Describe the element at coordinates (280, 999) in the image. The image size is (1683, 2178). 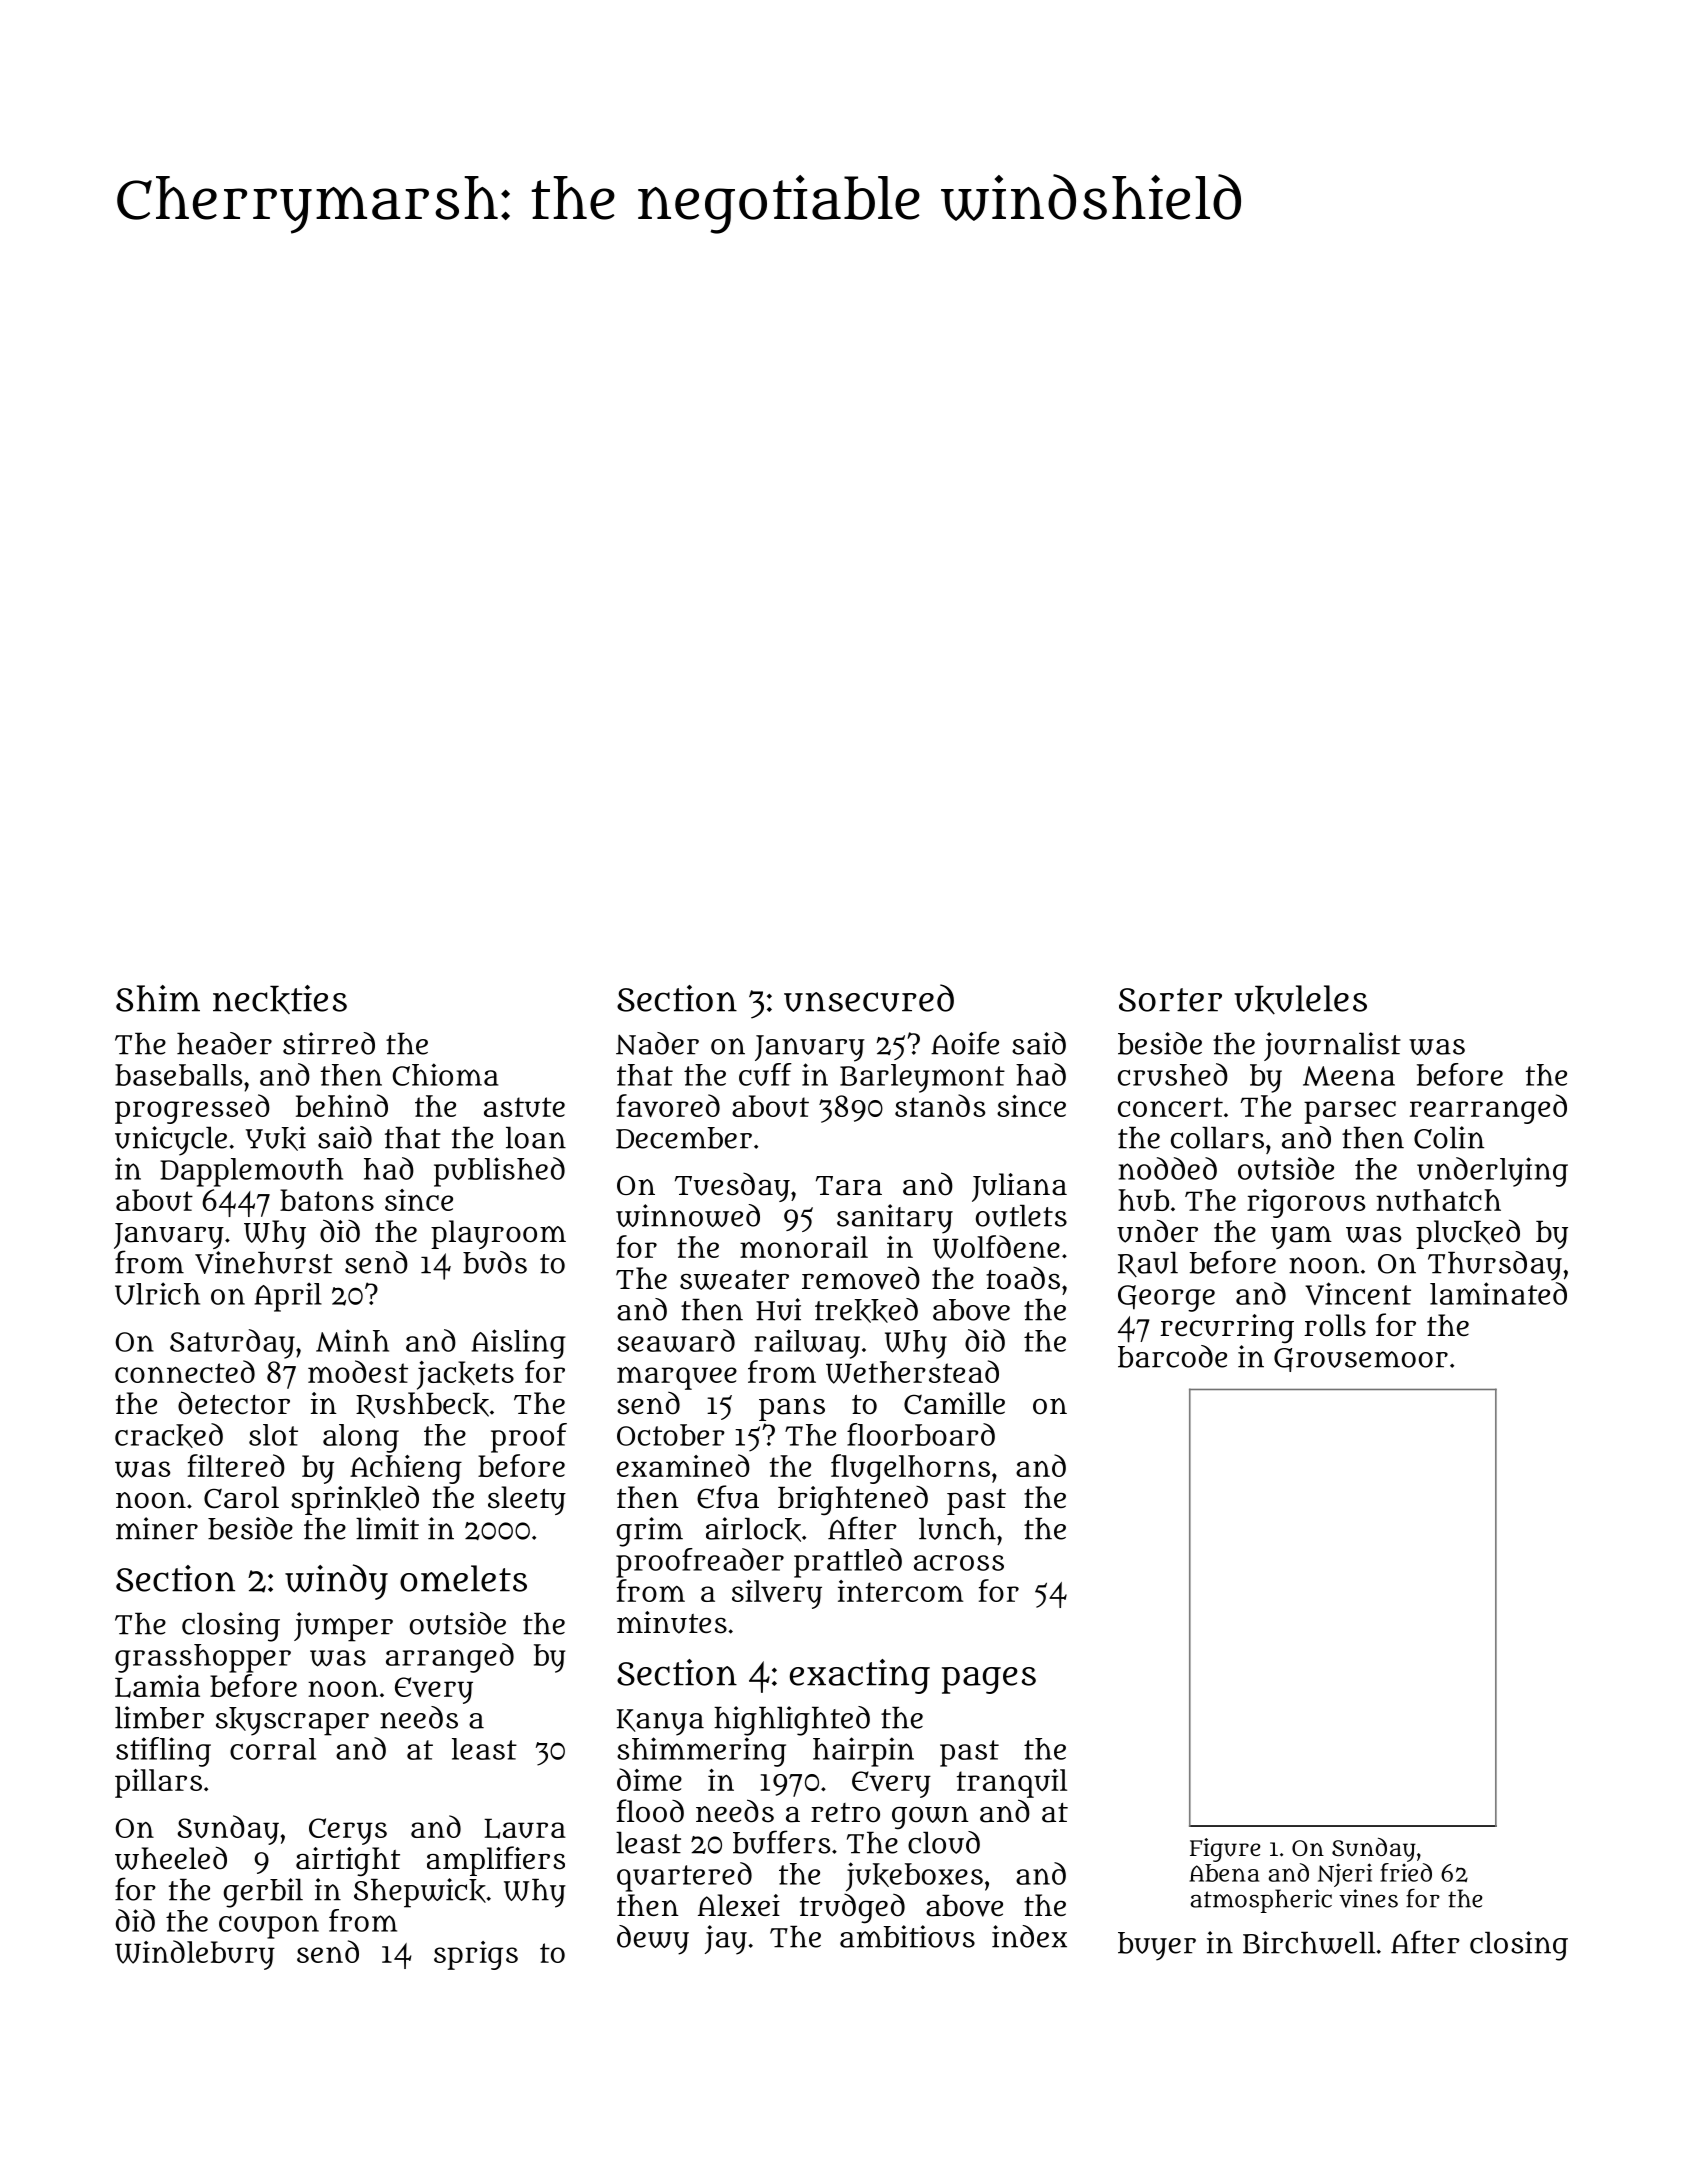
I see `neckties` at that location.
